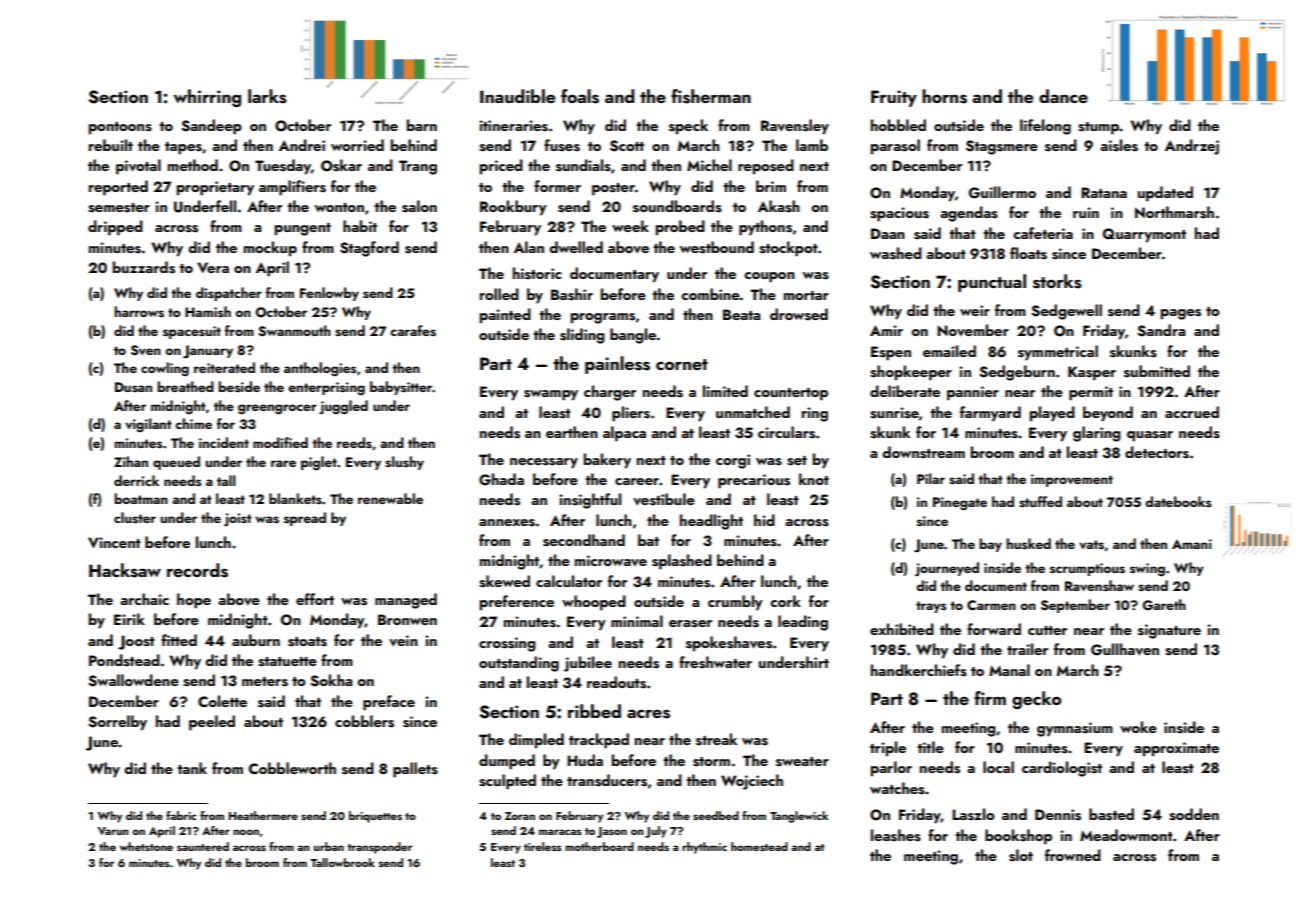 This image has height=924, width=1308. Describe the element at coordinates (637, 621) in the image. I see `minimal` at that location.
